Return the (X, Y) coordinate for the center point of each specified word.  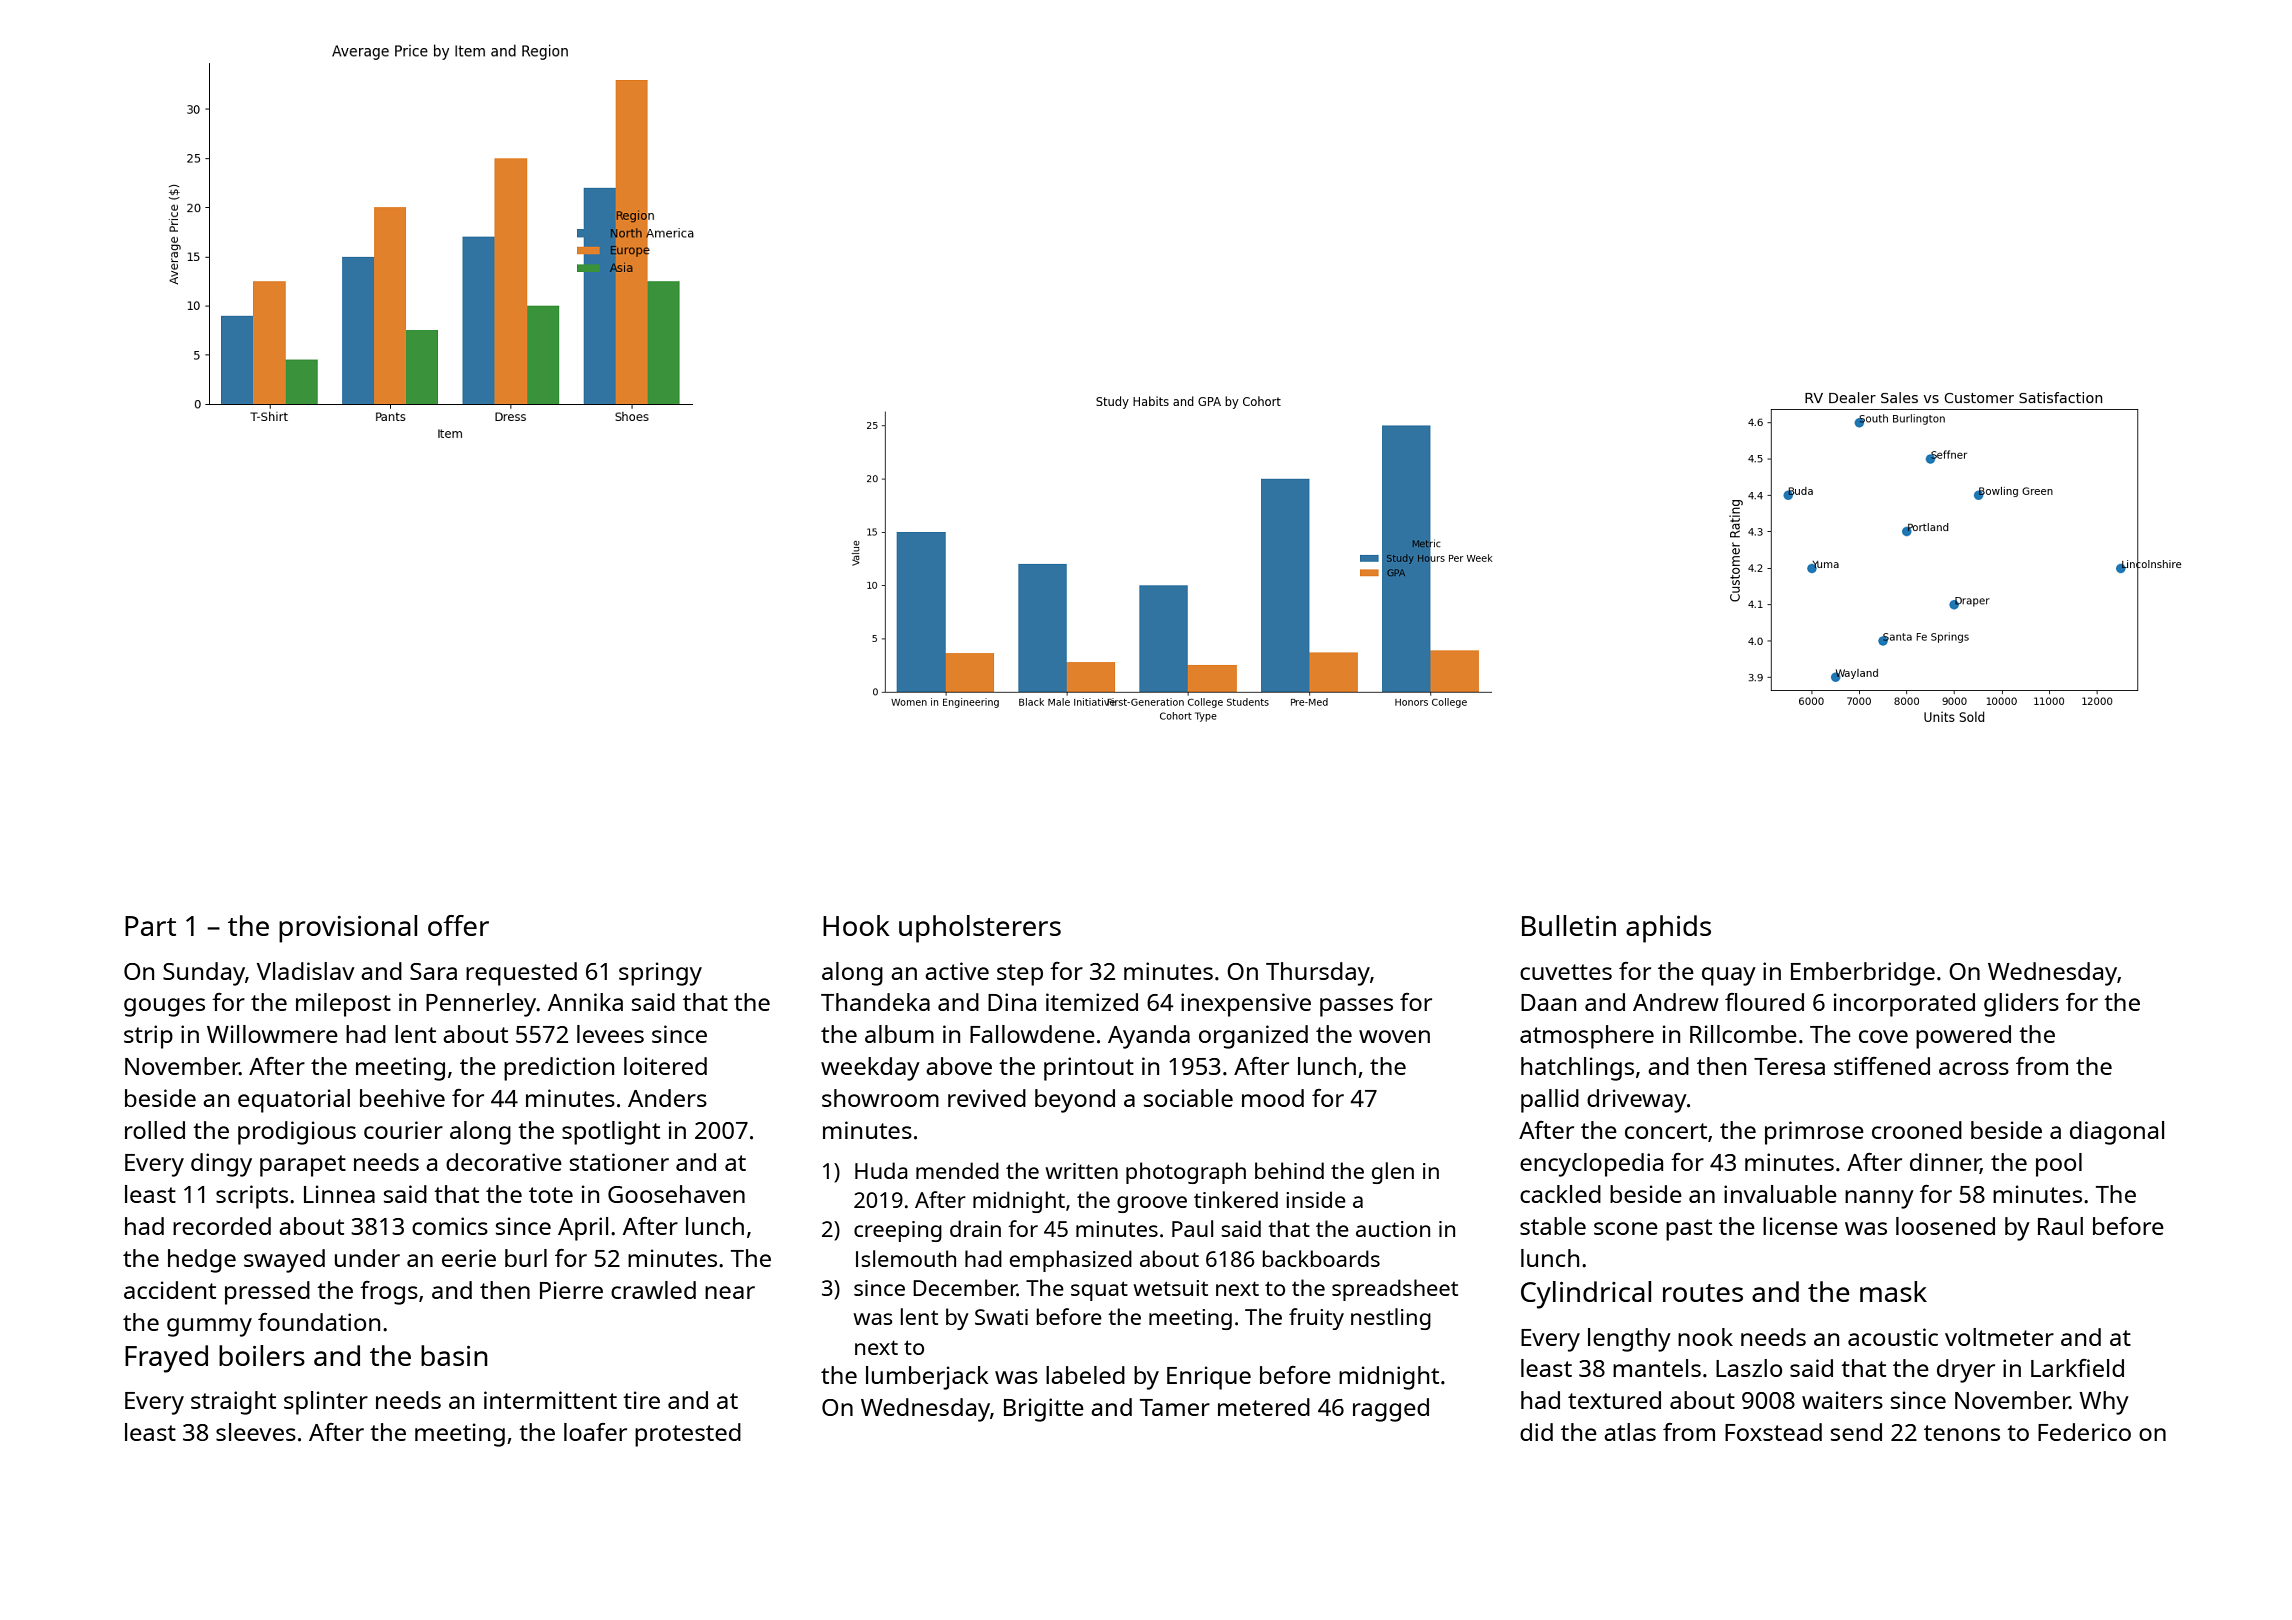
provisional (348, 929)
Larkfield (2077, 1368)
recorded (222, 1226)
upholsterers (980, 929)
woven (1394, 1036)
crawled (653, 1290)
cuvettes (1566, 972)
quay (1729, 976)
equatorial (294, 1101)
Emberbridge (1863, 974)
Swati (1001, 1317)
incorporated (1904, 1005)
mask (1893, 1291)
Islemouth (906, 1258)
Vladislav (306, 971)
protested (688, 1435)
